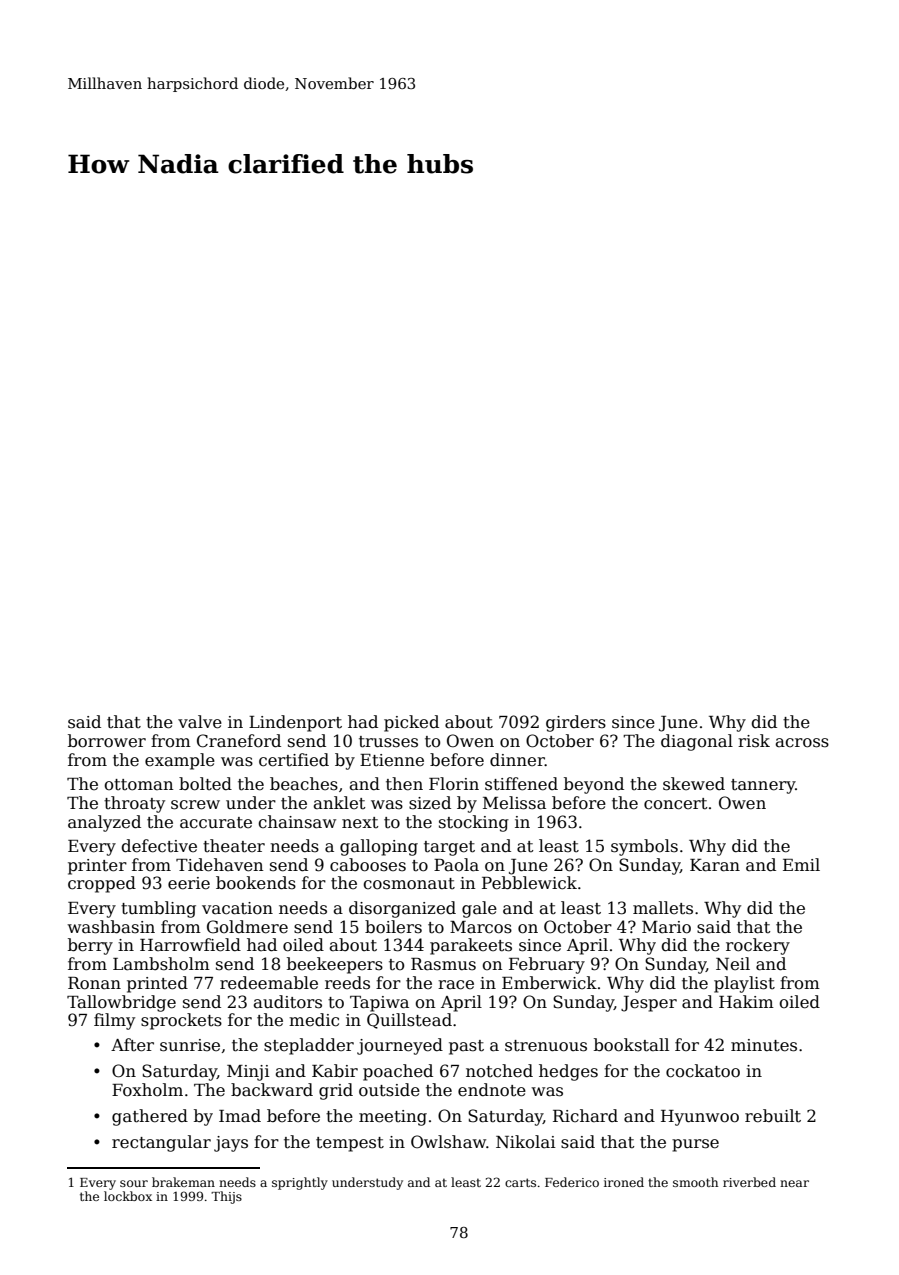 Image resolution: width=899 pixels, height=1275 pixels. Describe the element at coordinates (269, 983) in the document. I see `redeemable` at that location.
